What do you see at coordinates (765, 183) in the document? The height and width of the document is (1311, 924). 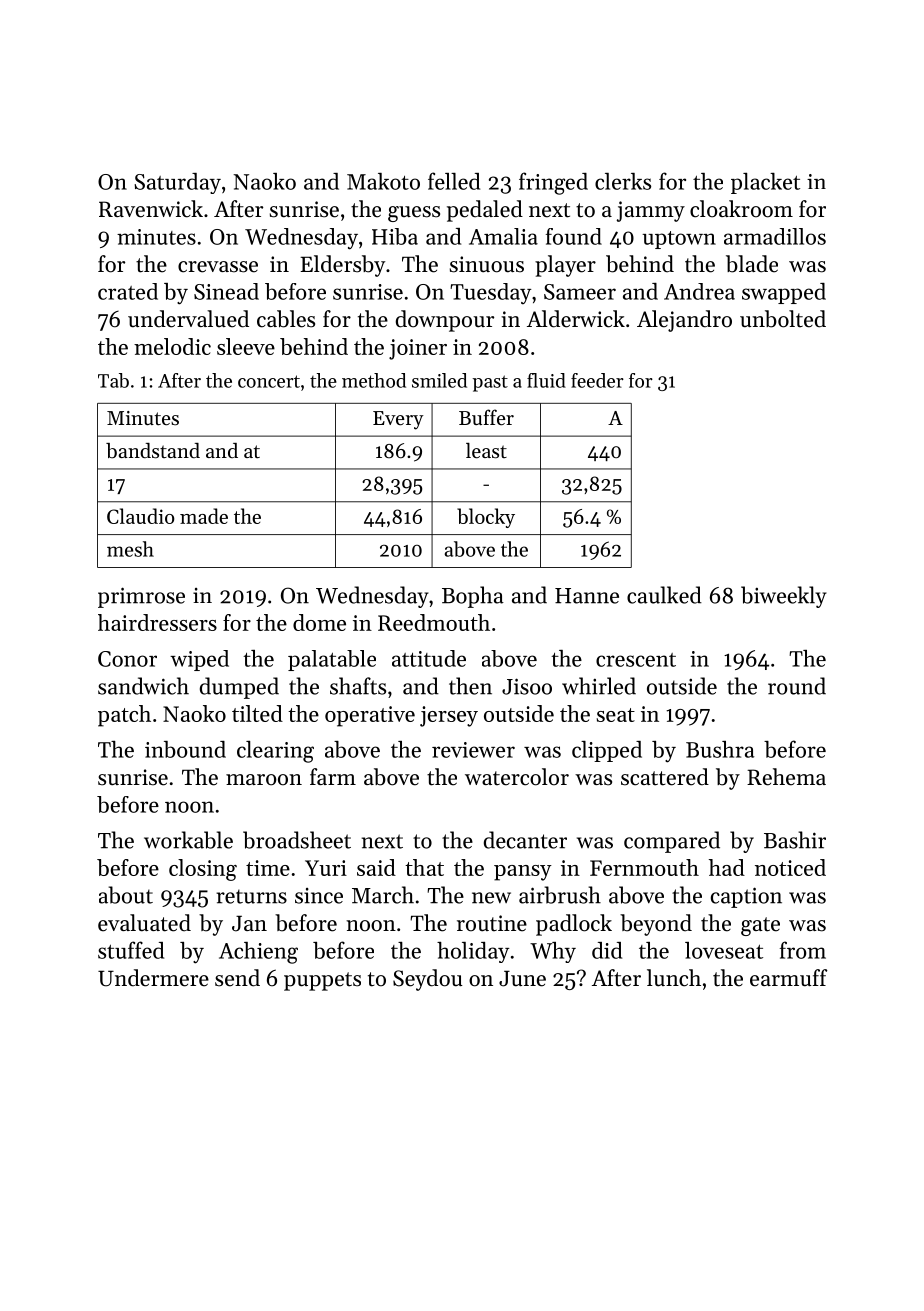 I see `placket` at bounding box center [765, 183].
